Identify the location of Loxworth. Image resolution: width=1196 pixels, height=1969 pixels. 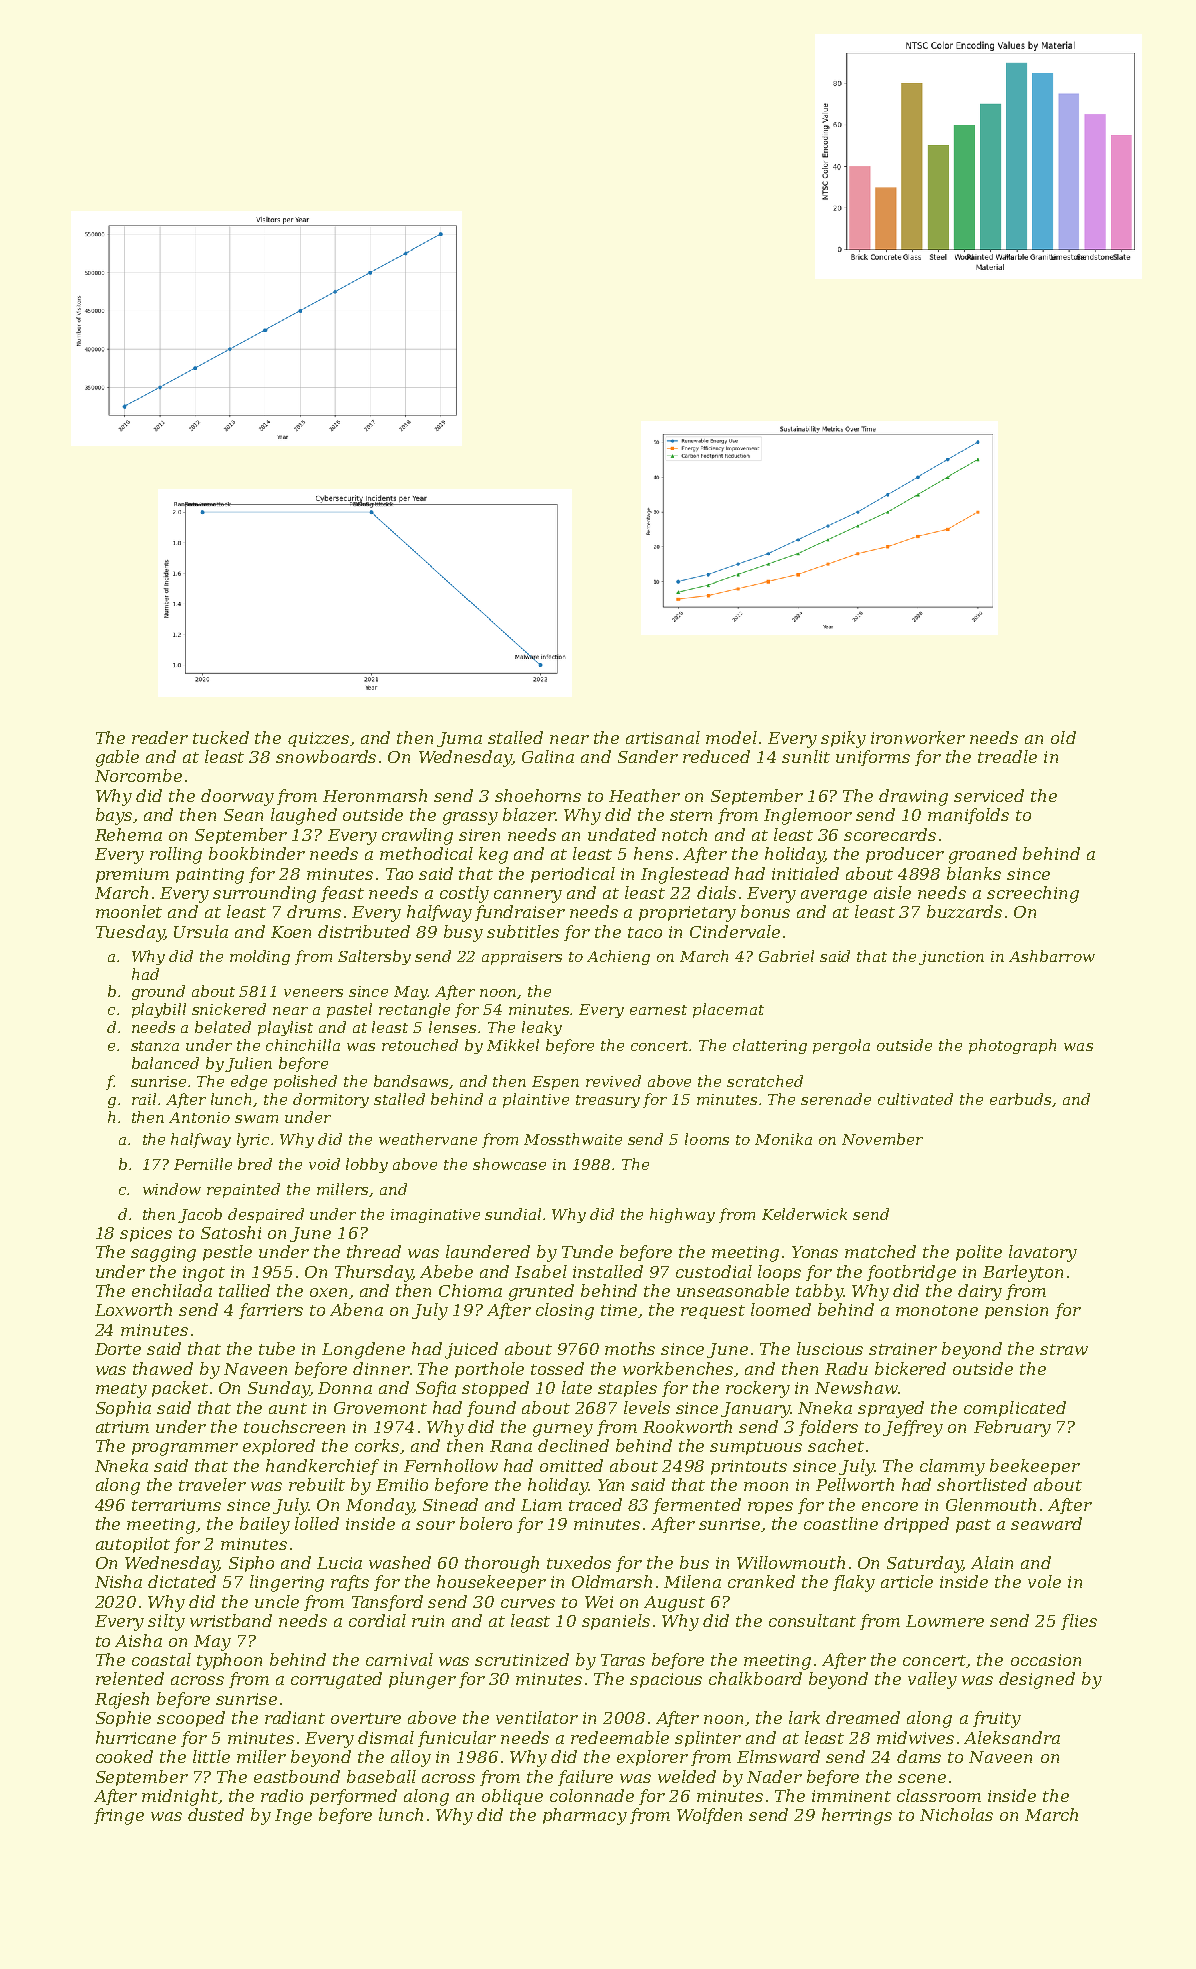
(133, 1309).
